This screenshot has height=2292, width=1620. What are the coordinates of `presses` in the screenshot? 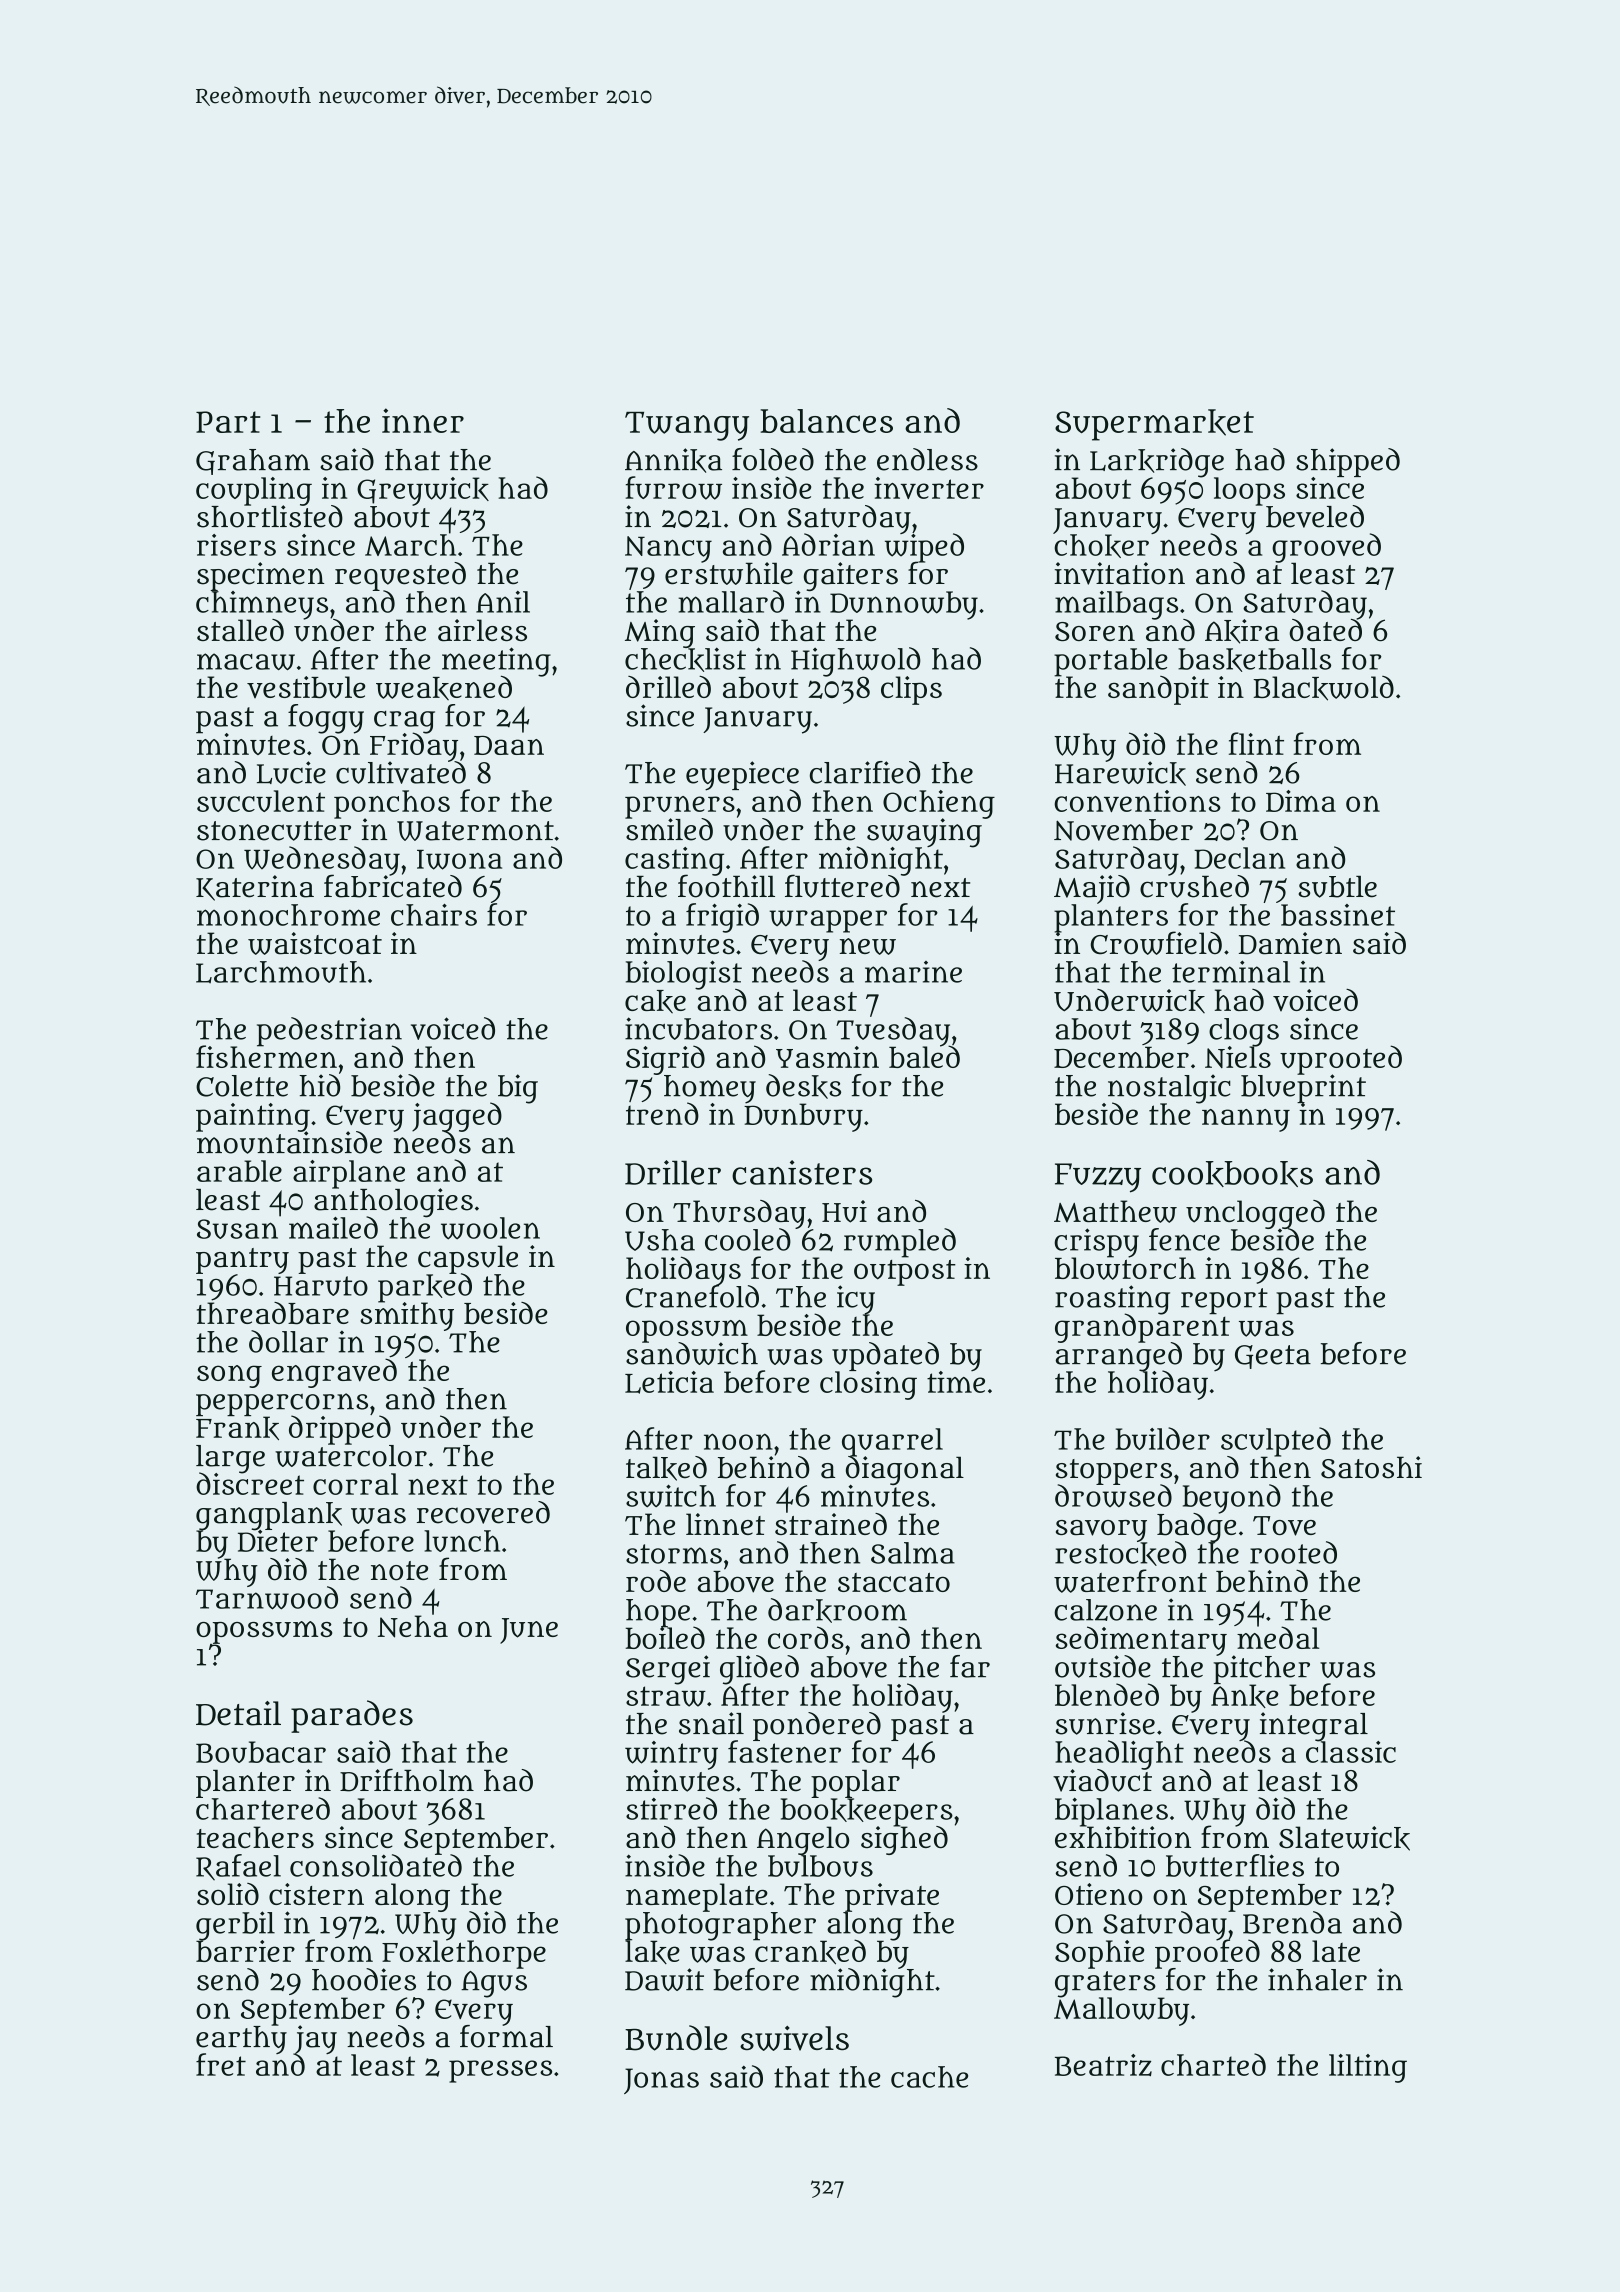 It's located at (500, 2071).
